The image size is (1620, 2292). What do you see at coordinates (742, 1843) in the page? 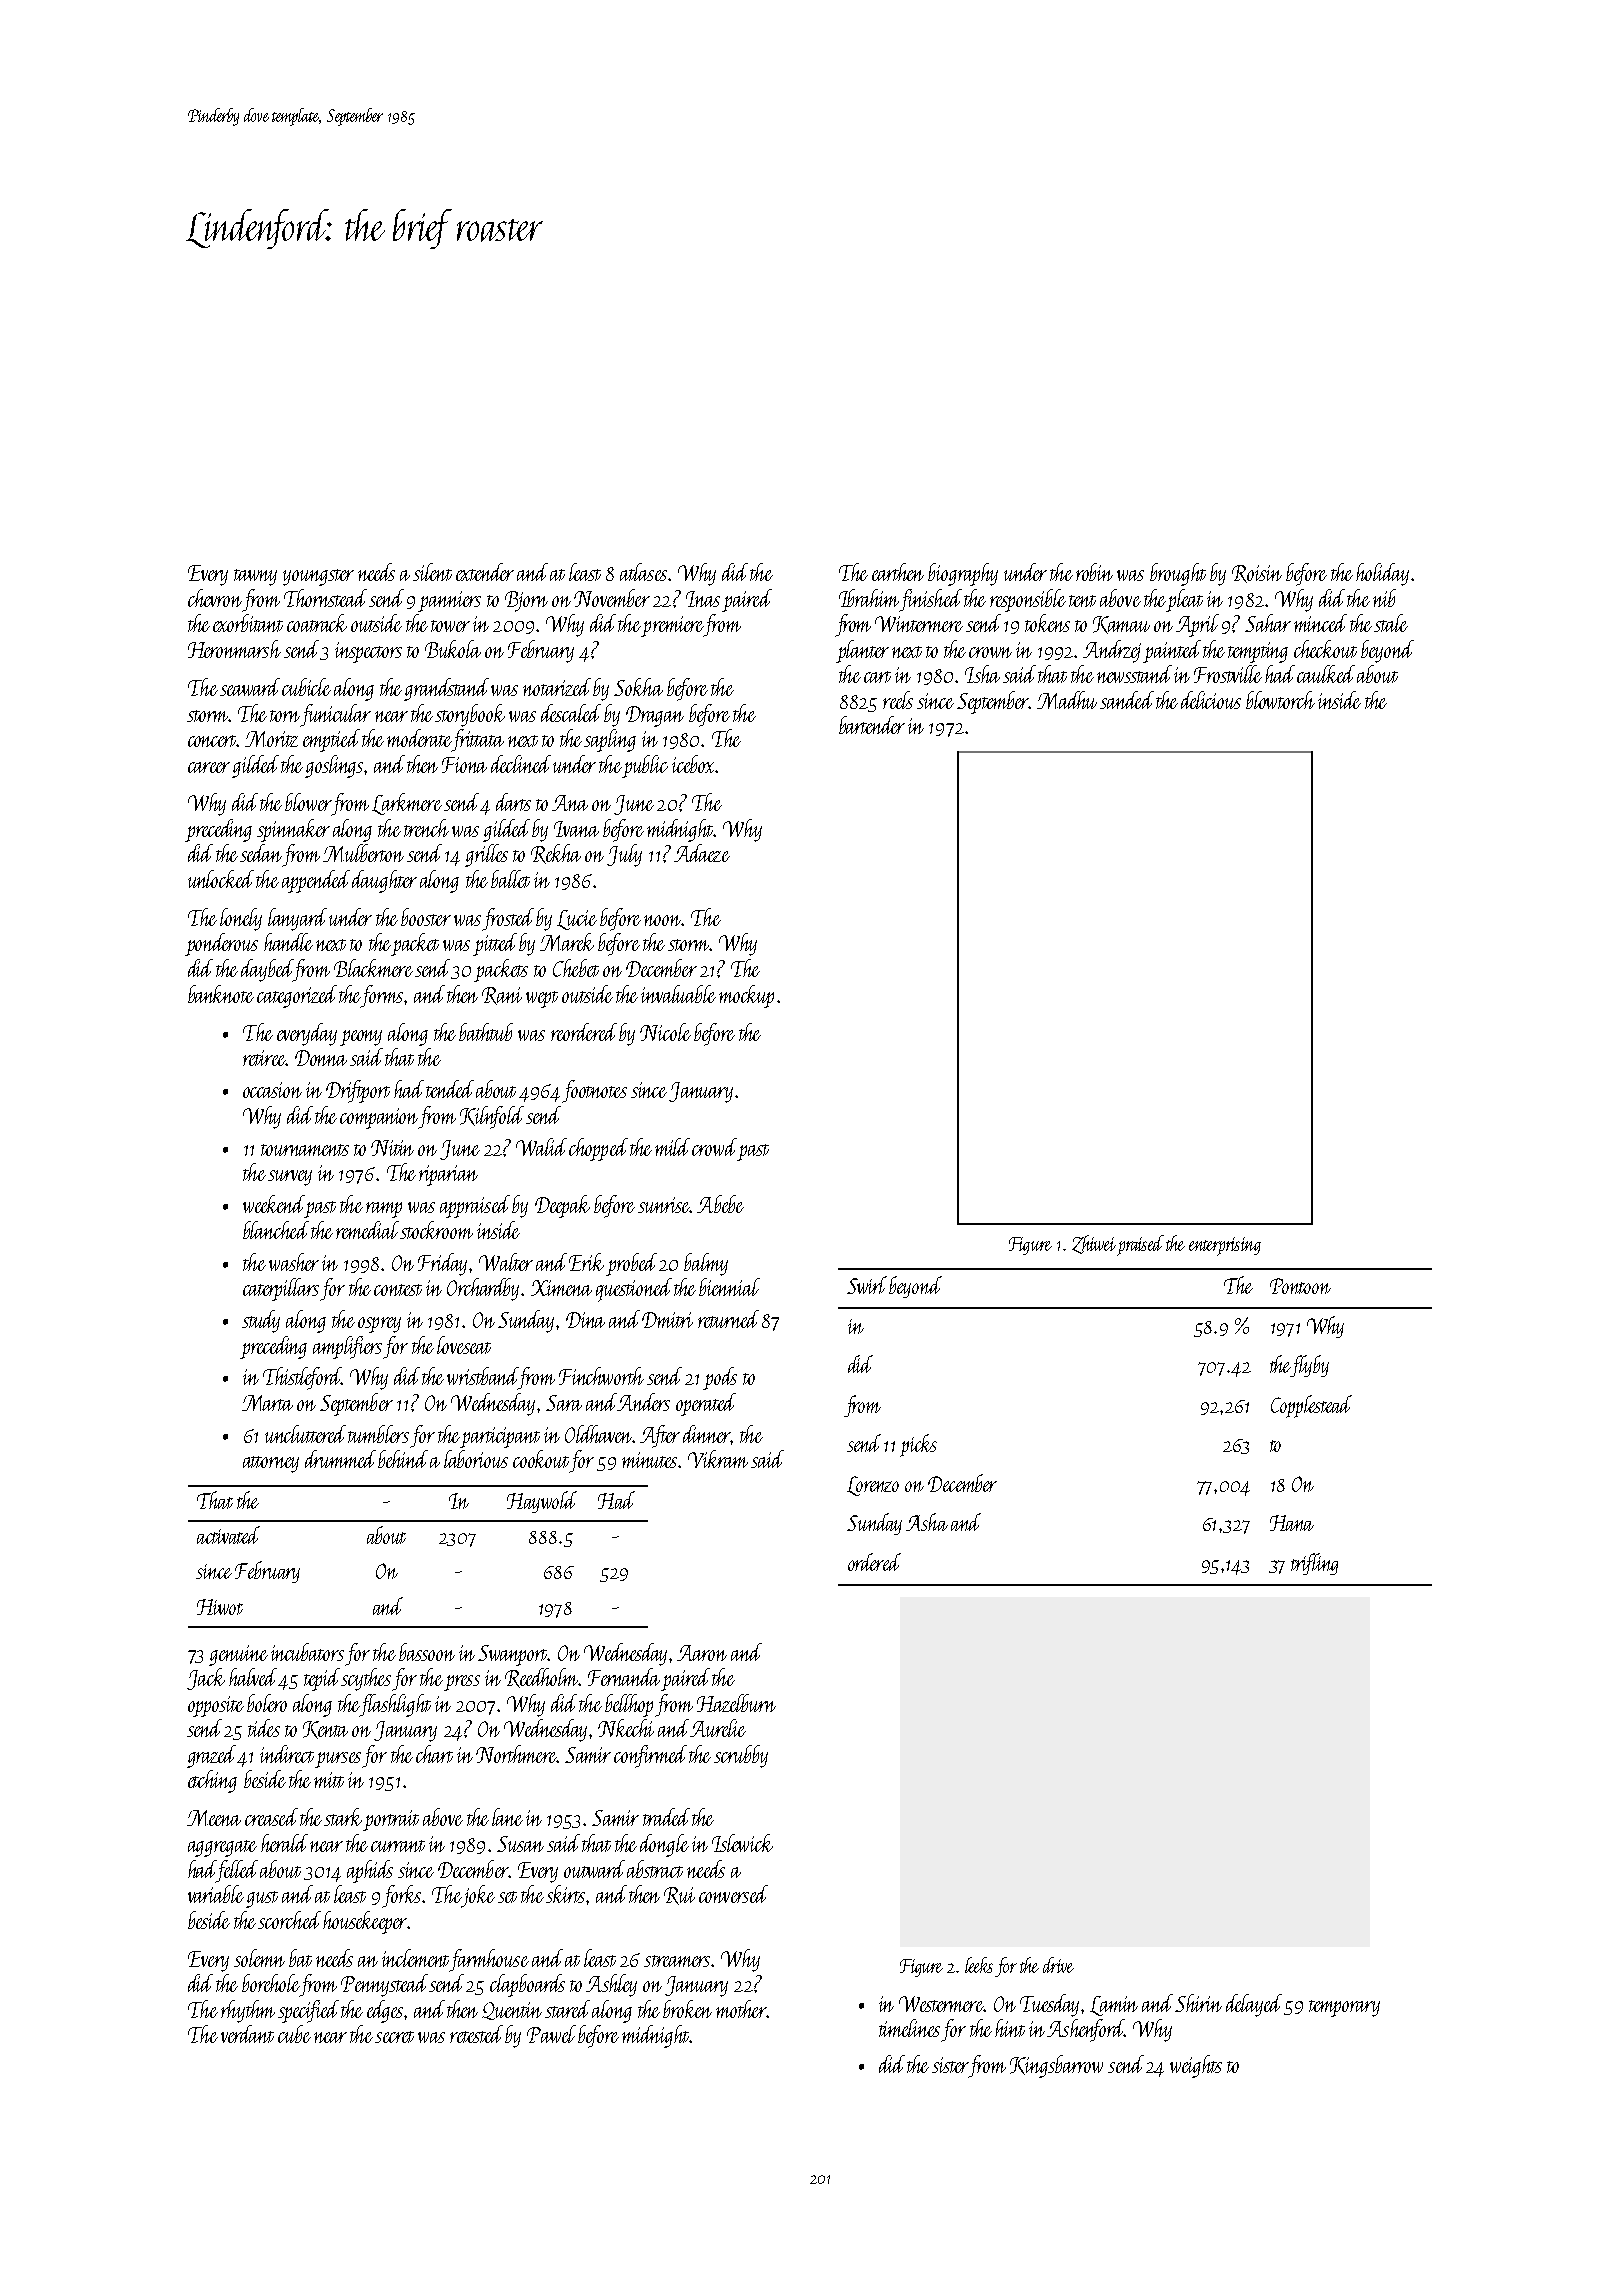
I see `Islewick` at bounding box center [742, 1843].
